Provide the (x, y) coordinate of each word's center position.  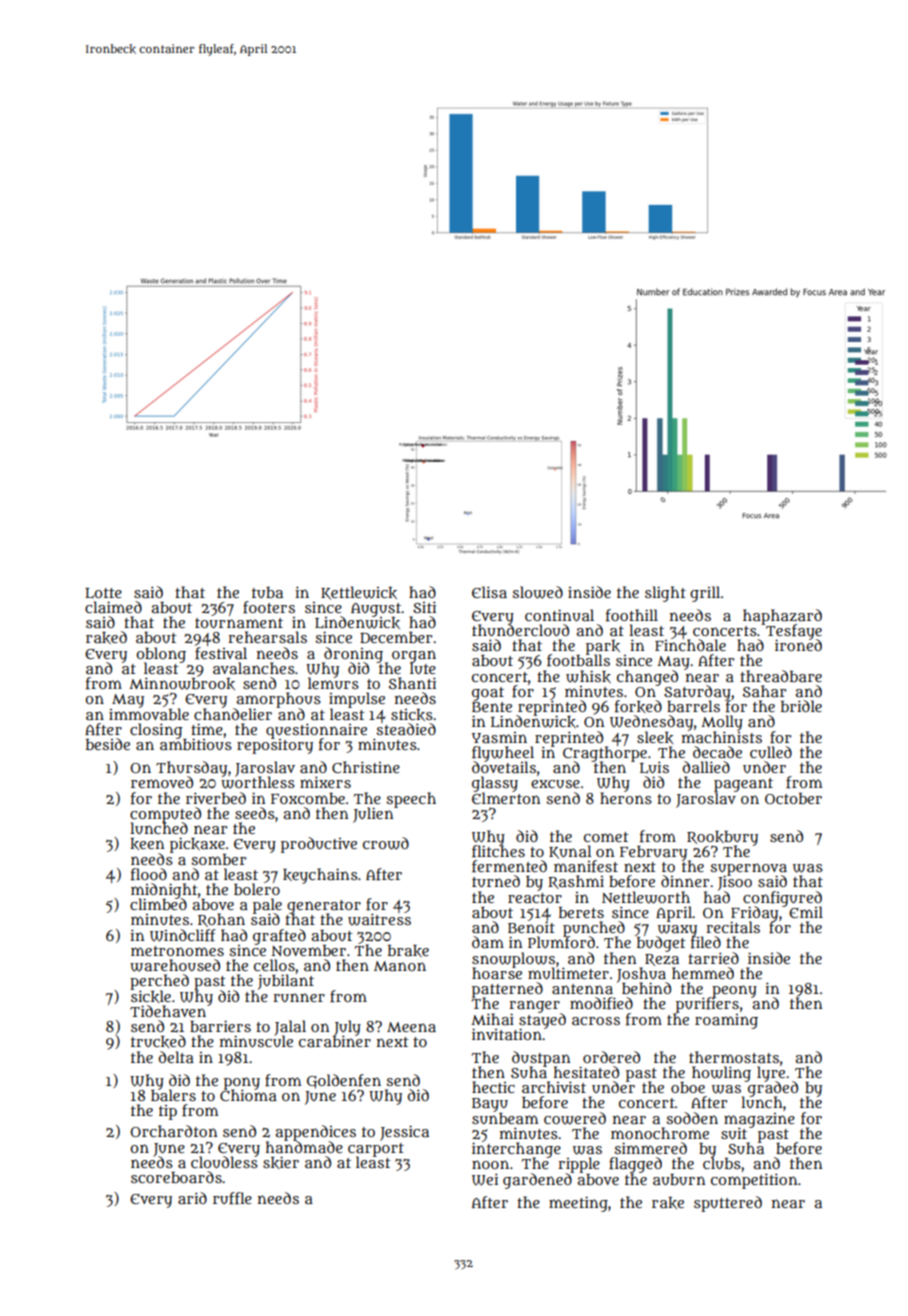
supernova (748, 869)
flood (149, 874)
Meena (411, 1027)
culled (771, 752)
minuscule (256, 1042)
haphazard (782, 616)
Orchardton (174, 1131)
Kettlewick (359, 593)
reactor (535, 898)
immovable (149, 714)
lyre (771, 1074)
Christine (366, 767)
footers (269, 607)
